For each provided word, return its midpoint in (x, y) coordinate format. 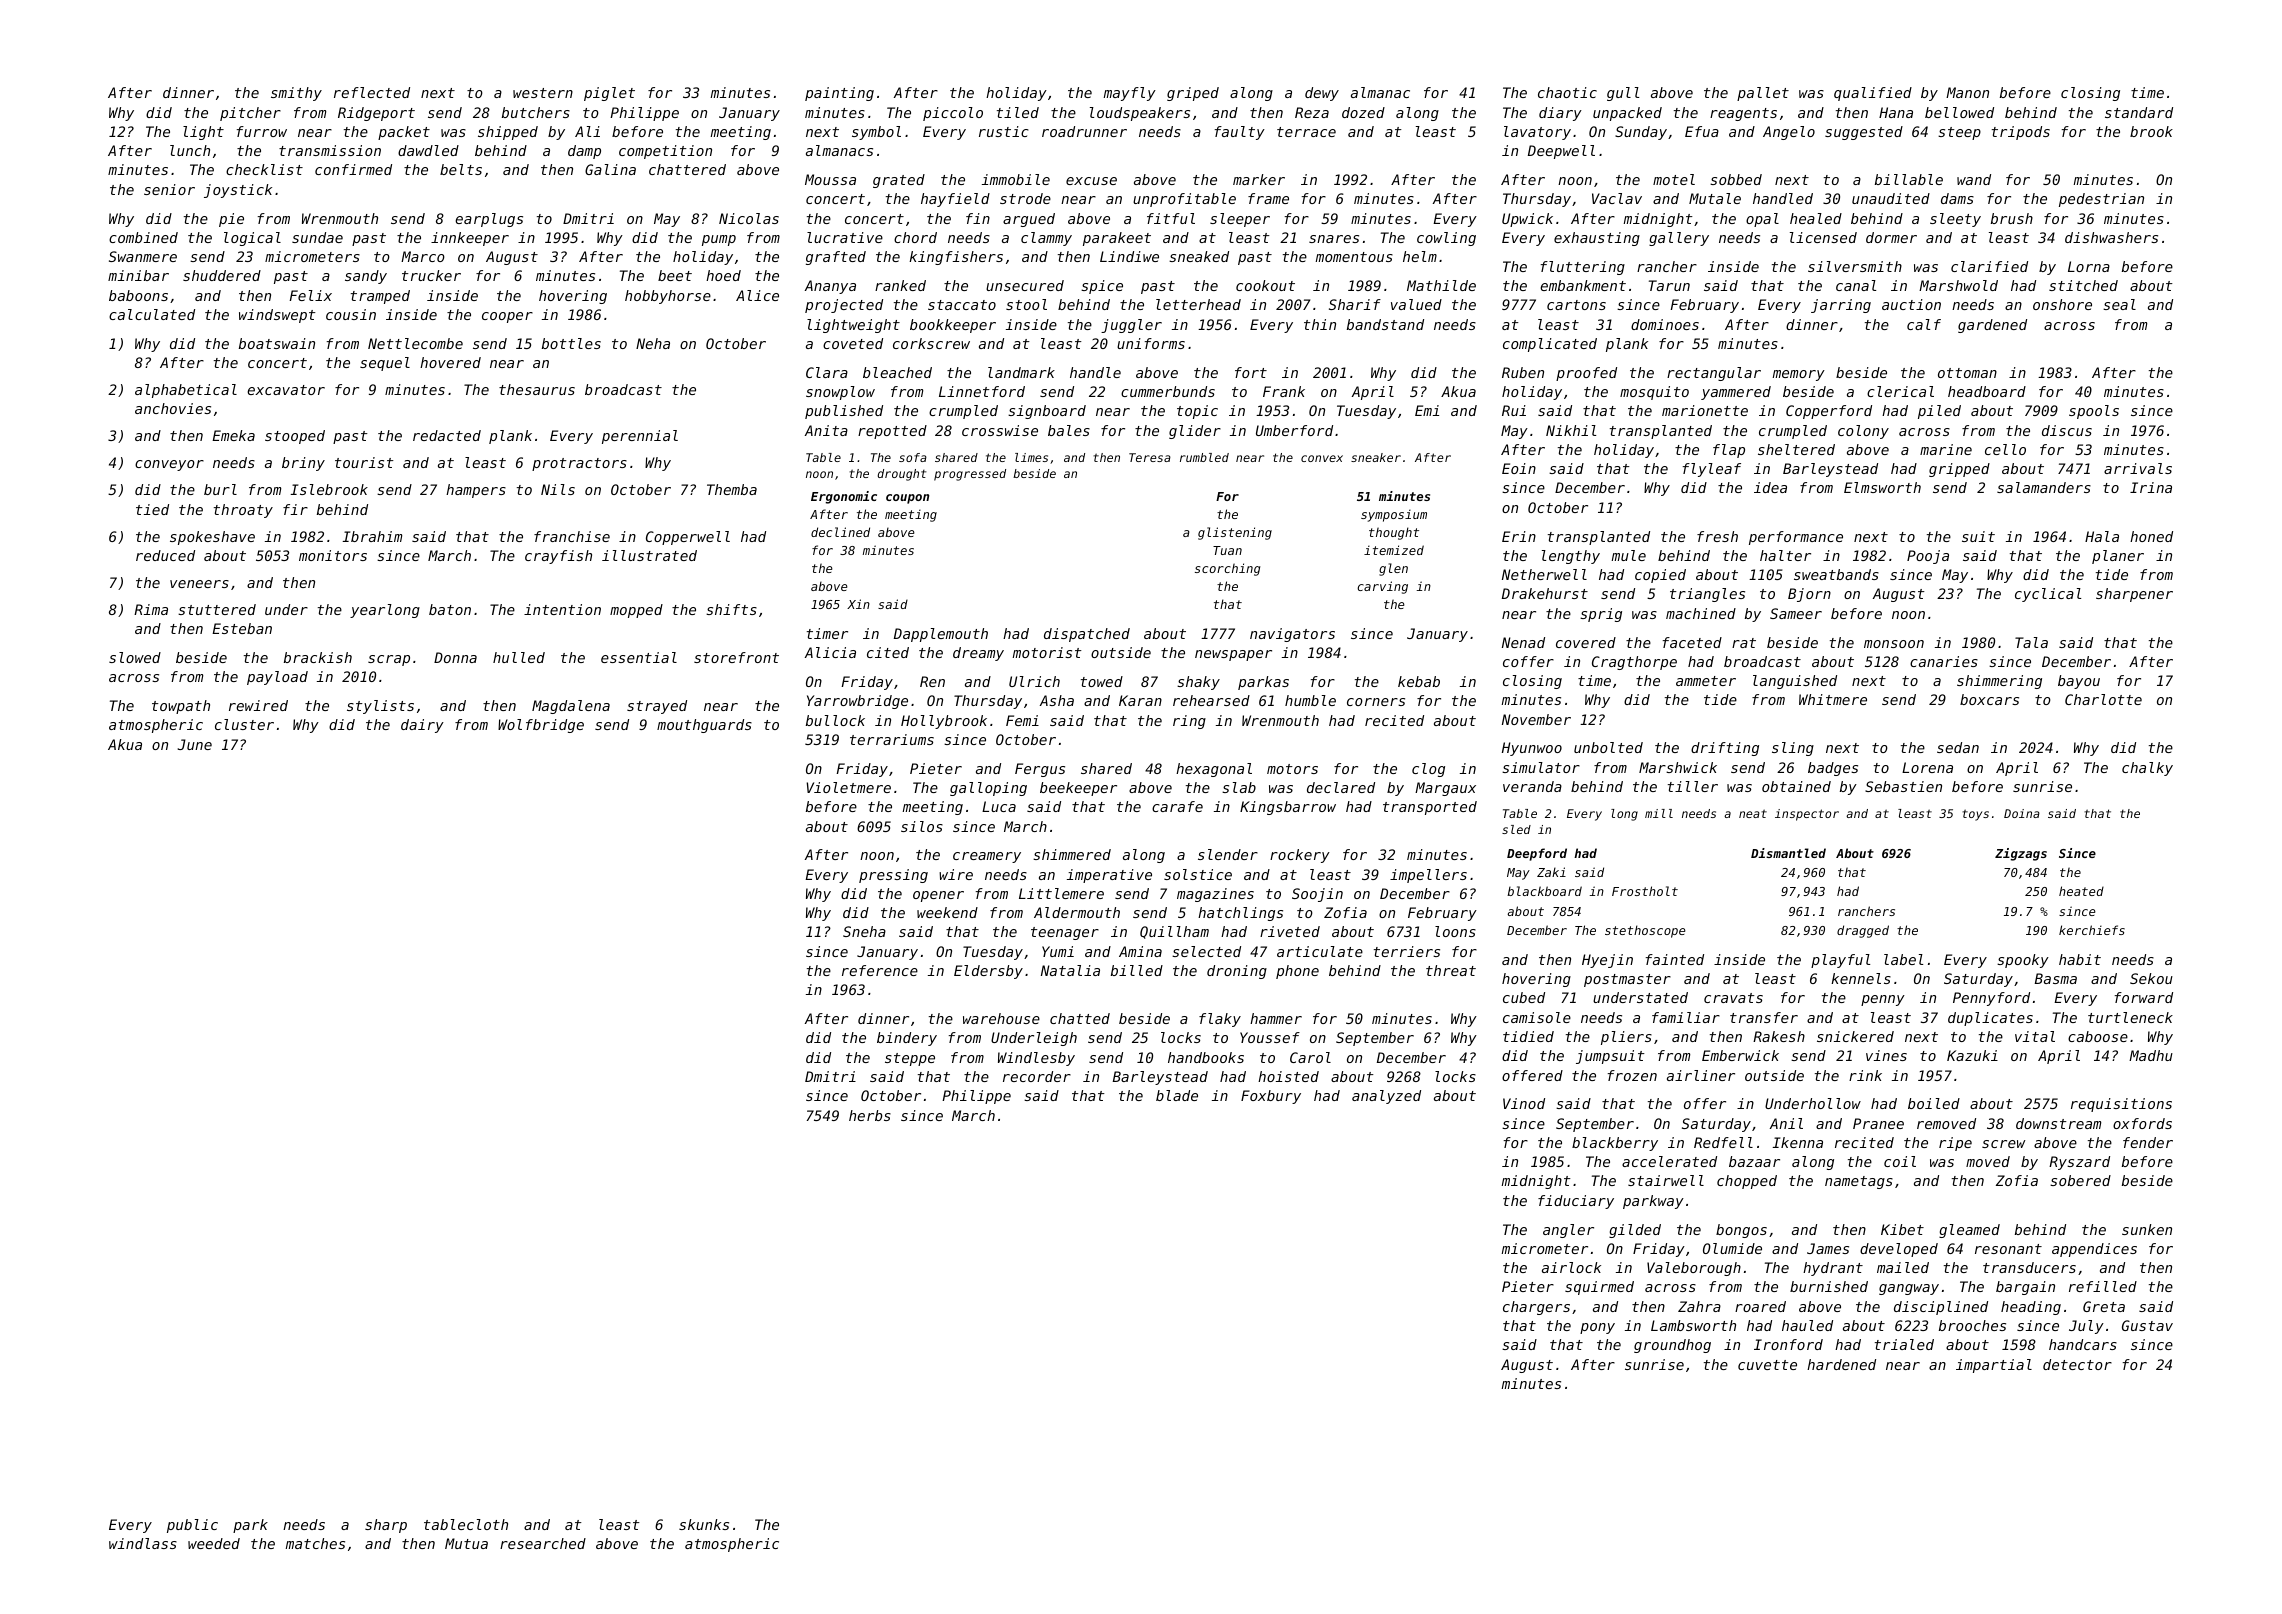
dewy (1322, 94)
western (543, 93)
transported (1430, 808)
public (192, 1526)
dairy (422, 726)
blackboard (1544, 891)
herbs (870, 1115)
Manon (1967, 92)
